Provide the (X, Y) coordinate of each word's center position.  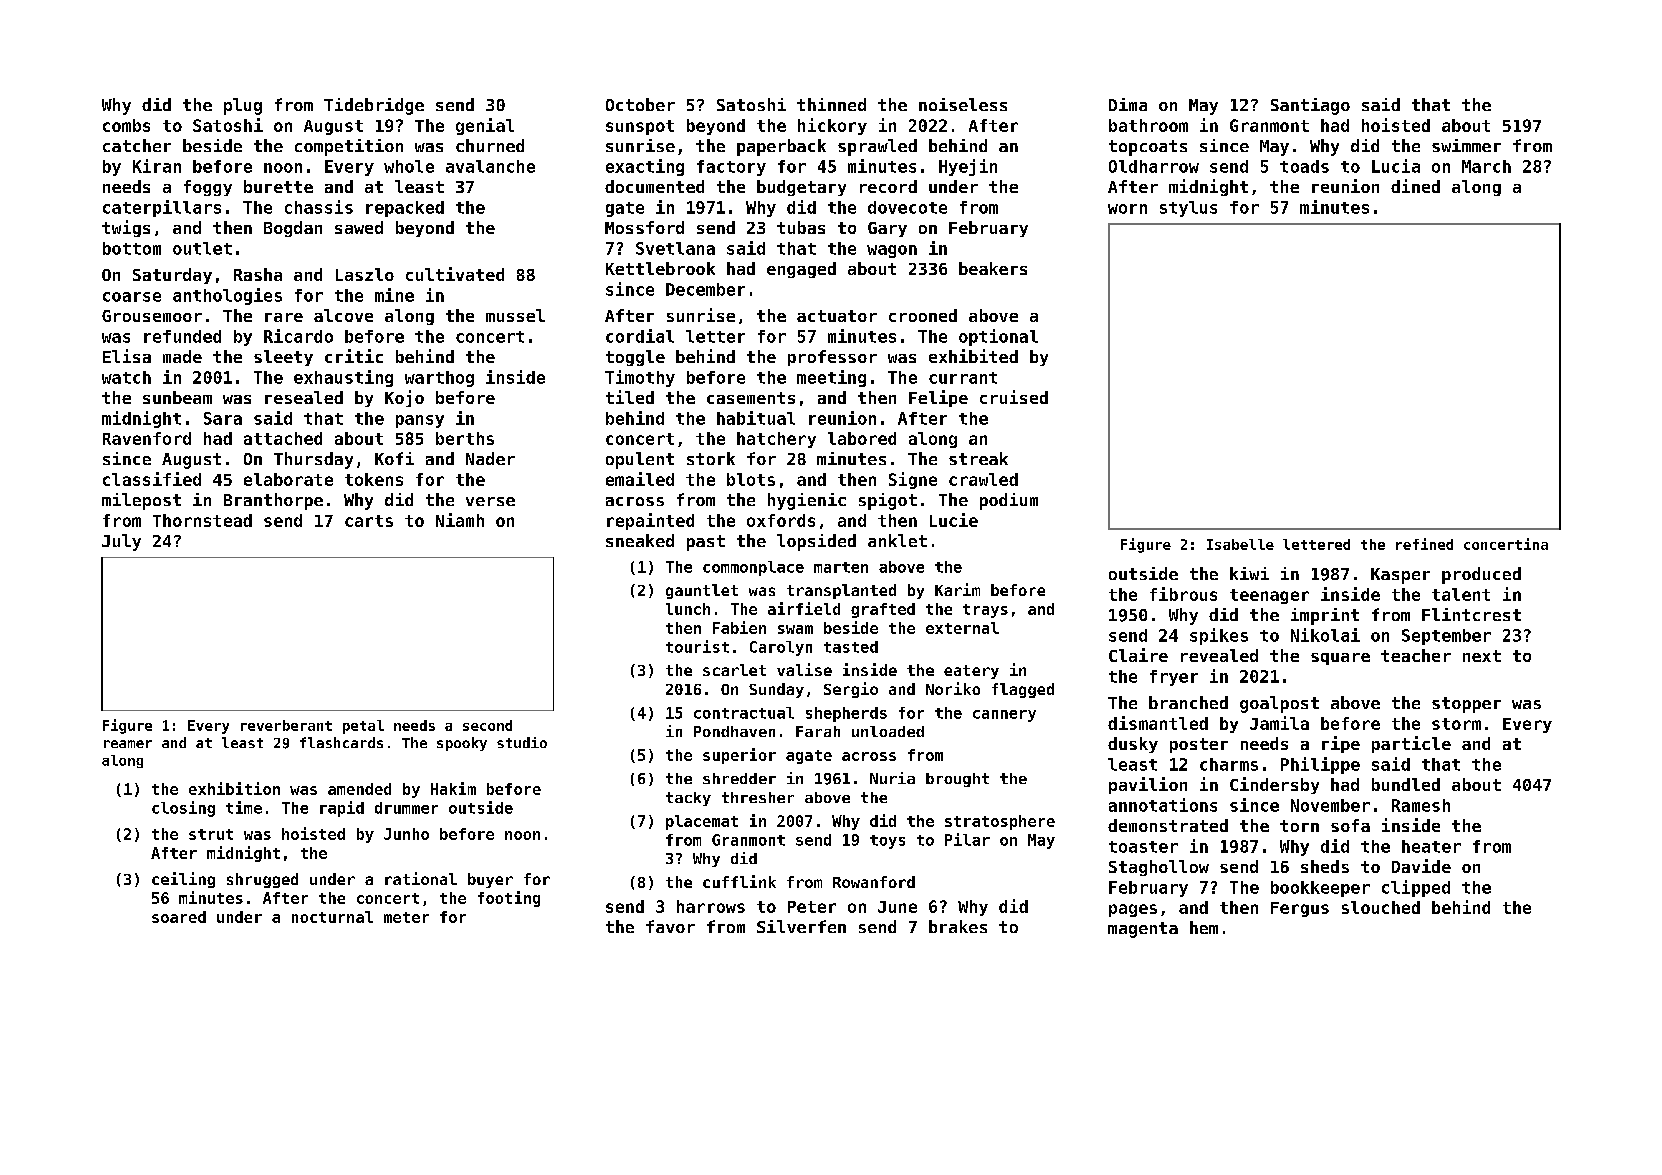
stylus (1188, 209)
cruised (1014, 397)
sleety (283, 358)
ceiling (183, 880)
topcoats (1148, 148)
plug (243, 106)
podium (1009, 501)
